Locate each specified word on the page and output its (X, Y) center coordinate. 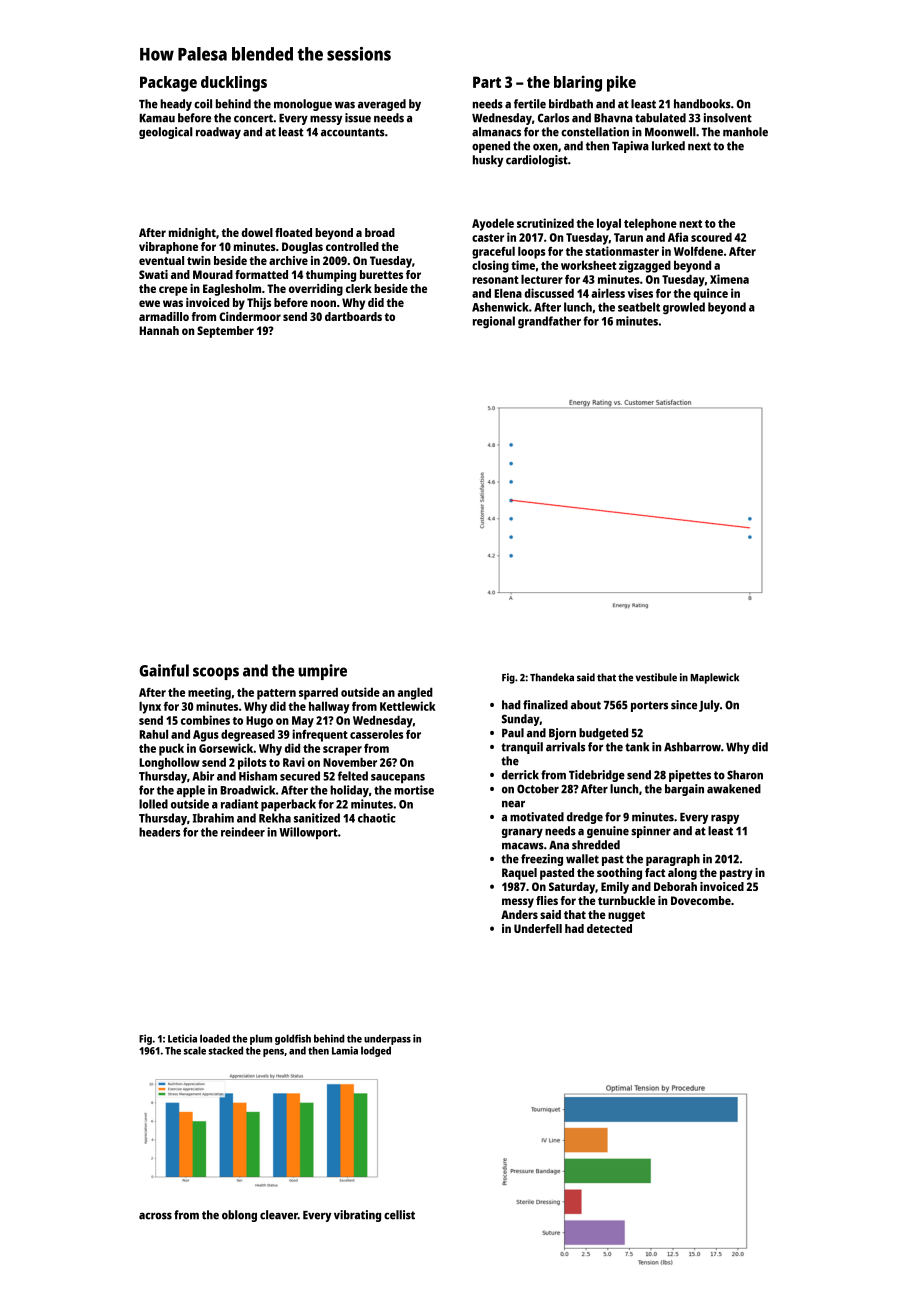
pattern (276, 694)
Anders (519, 914)
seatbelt (639, 307)
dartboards (353, 316)
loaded (215, 1038)
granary (522, 833)
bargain (684, 790)
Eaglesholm (232, 290)
